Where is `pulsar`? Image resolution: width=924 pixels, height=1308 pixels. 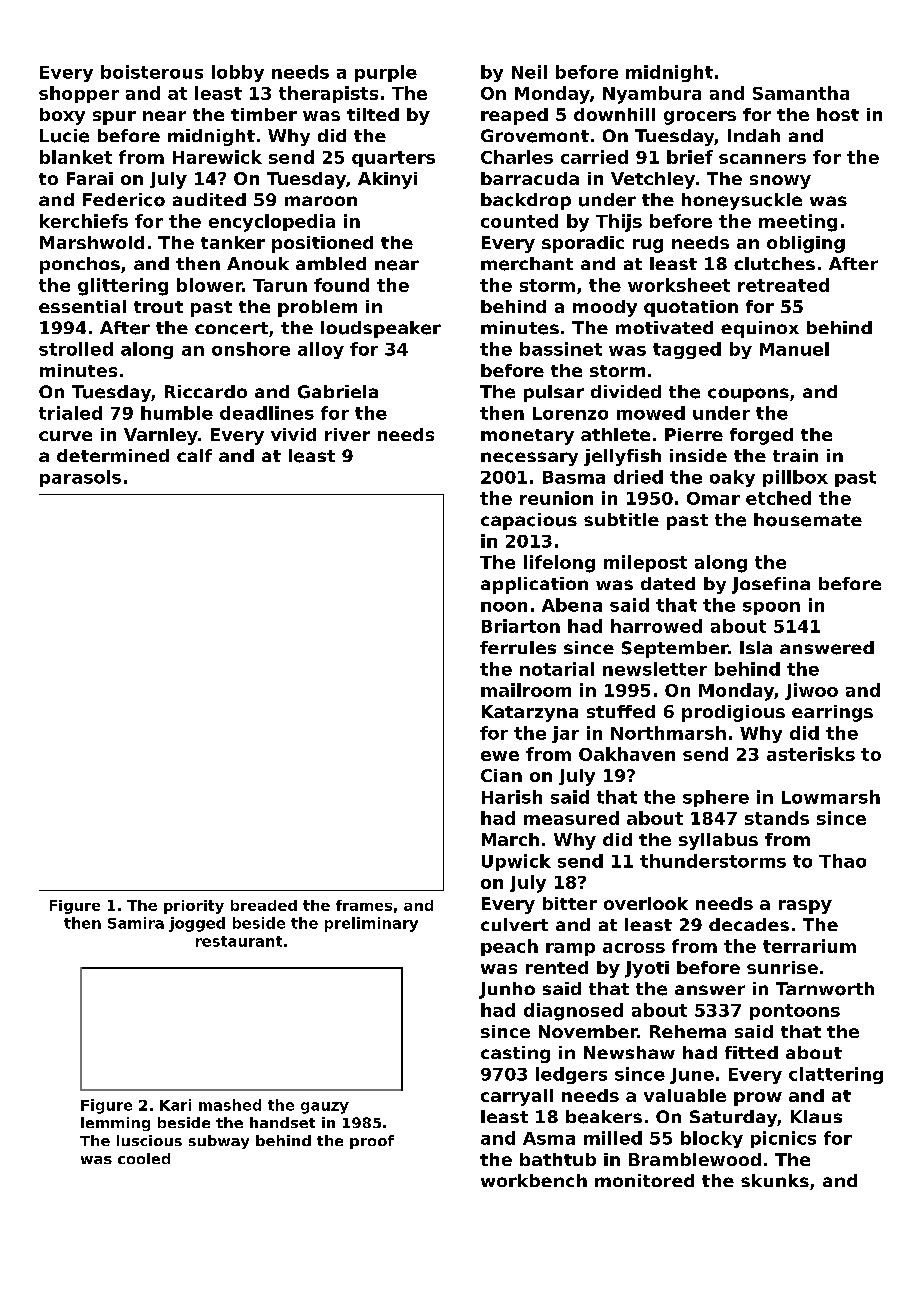 pulsar is located at coordinates (554, 393).
